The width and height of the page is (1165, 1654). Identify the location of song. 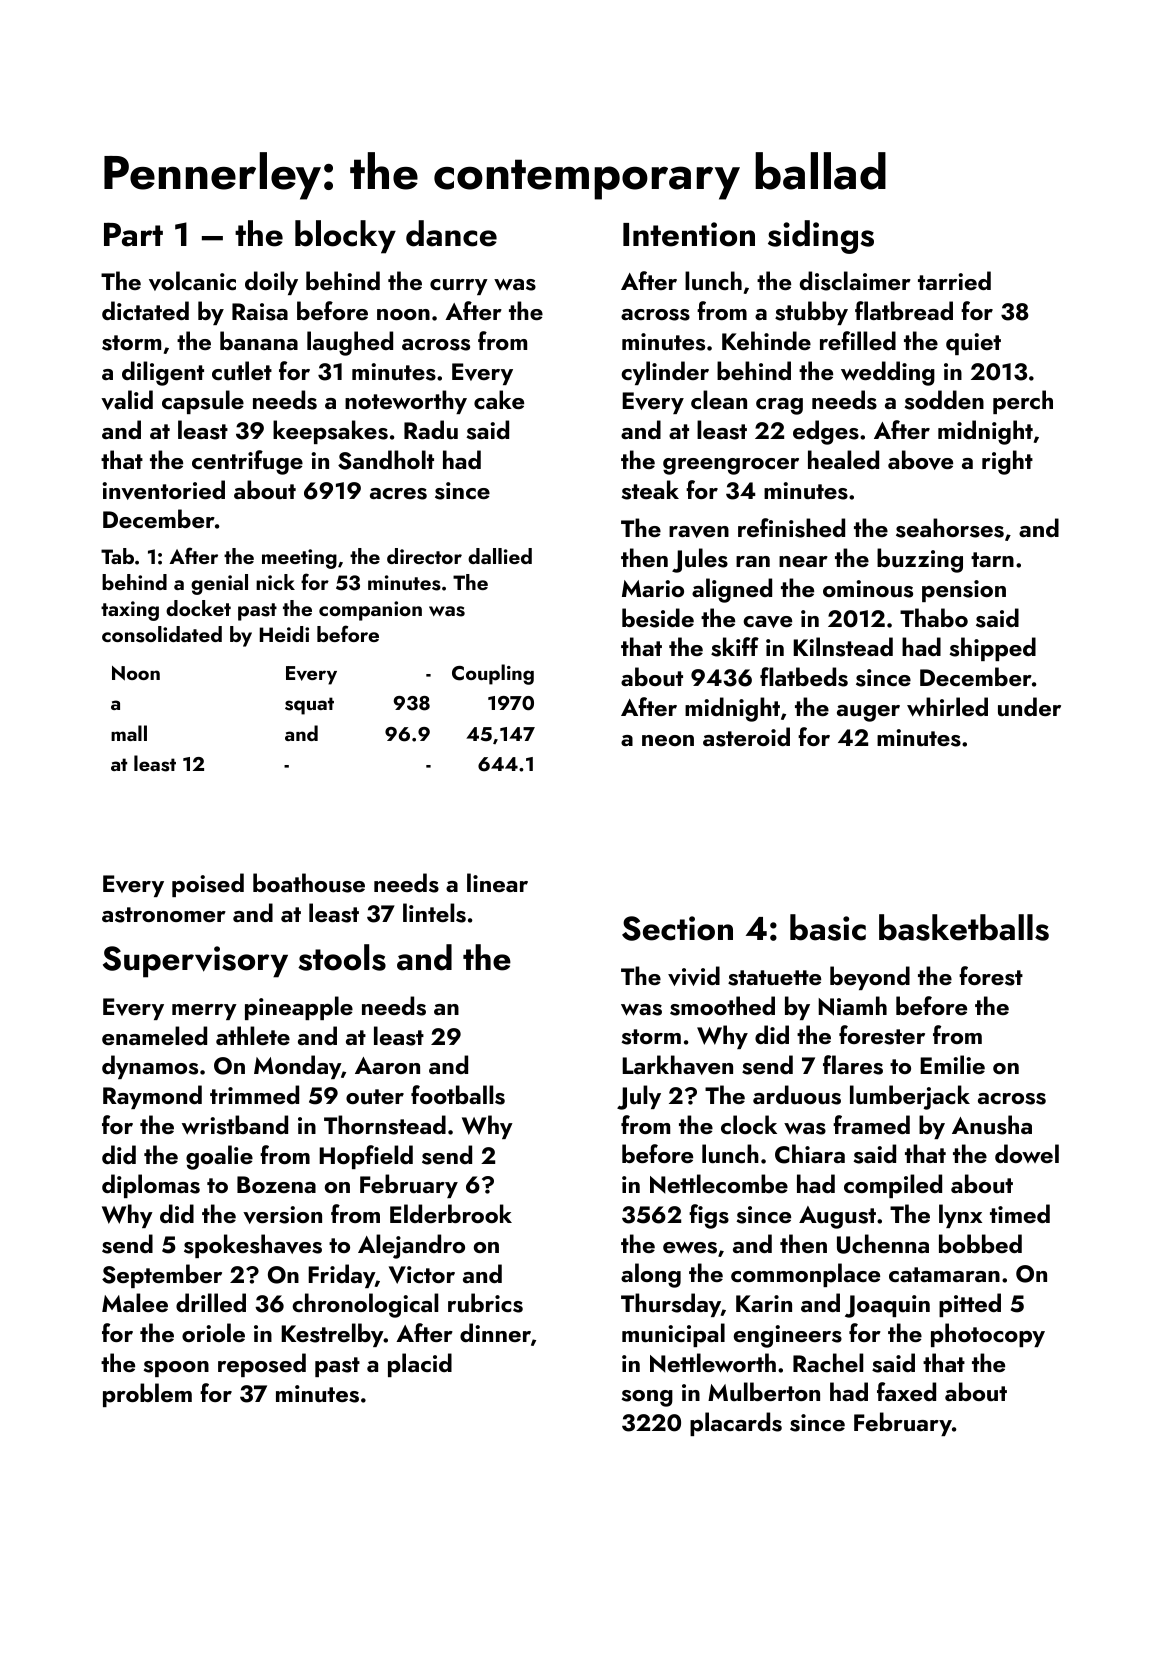
(647, 1398).
